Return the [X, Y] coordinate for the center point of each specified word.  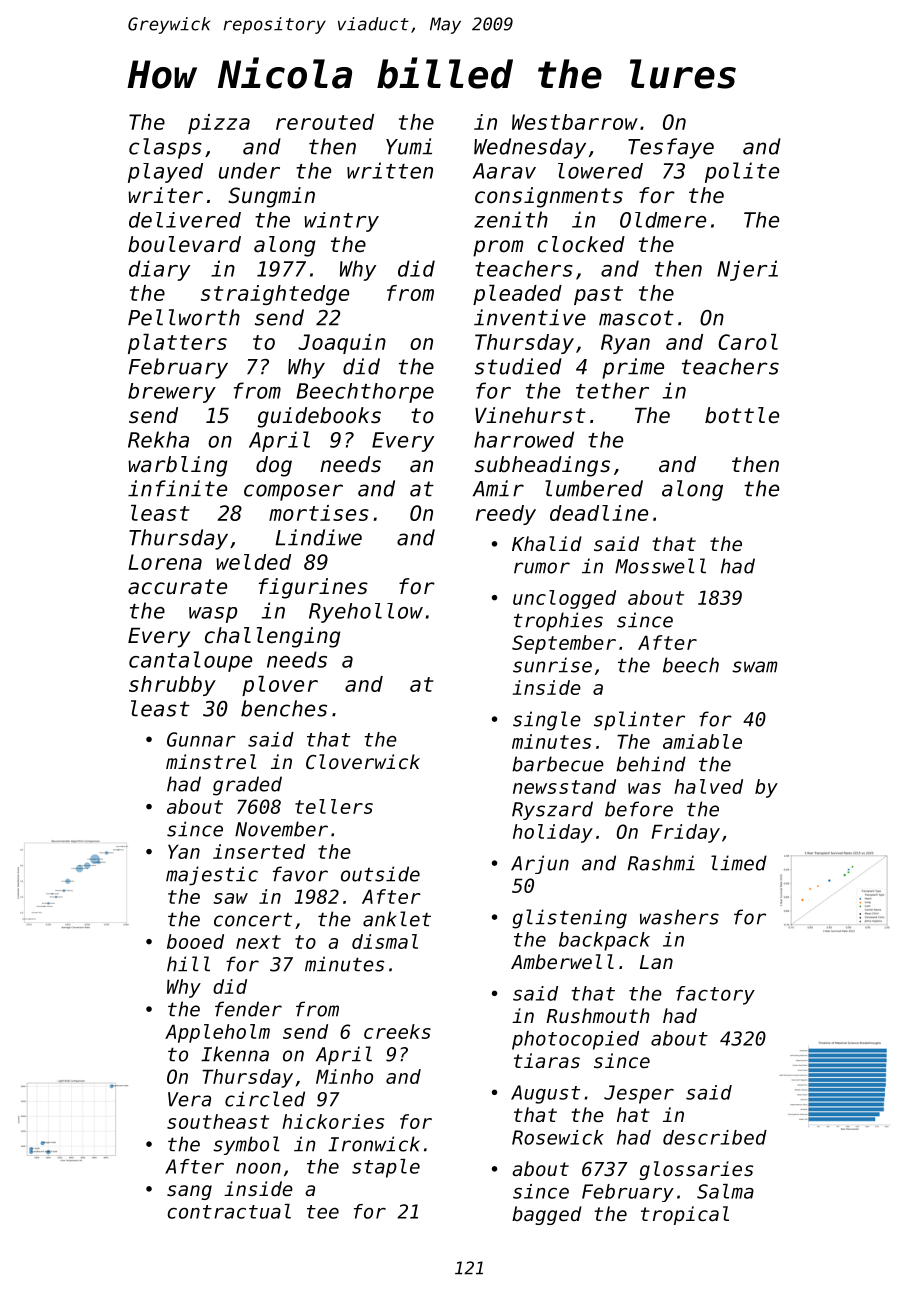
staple [386, 1168]
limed [739, 863]
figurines [313, 588]
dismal [385, 941]
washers [679, 917]
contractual [229, 1211]
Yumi [409, 146]
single [547, 721]
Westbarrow [575, 122]
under [249, 170]
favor [300, 874]
